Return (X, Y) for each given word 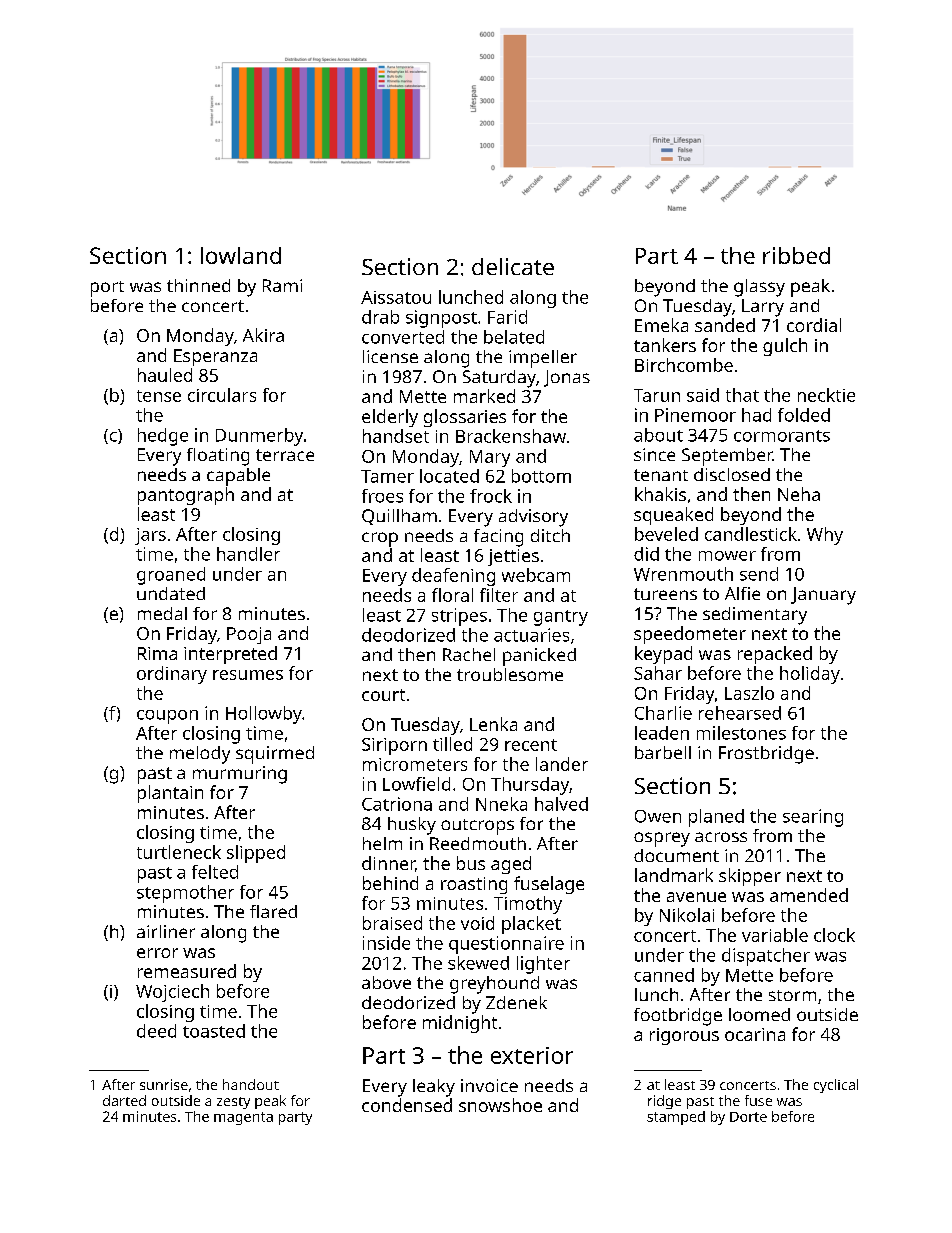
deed (156, 1031)
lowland (241, 255)
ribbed (796, 255)
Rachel (469, 654)
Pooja (249, 635)
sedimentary (755, 616)
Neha (799, 494)
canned (664, 975)
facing (498, 538)
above (386, 982)
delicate (513, 266)
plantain (170, 794)
